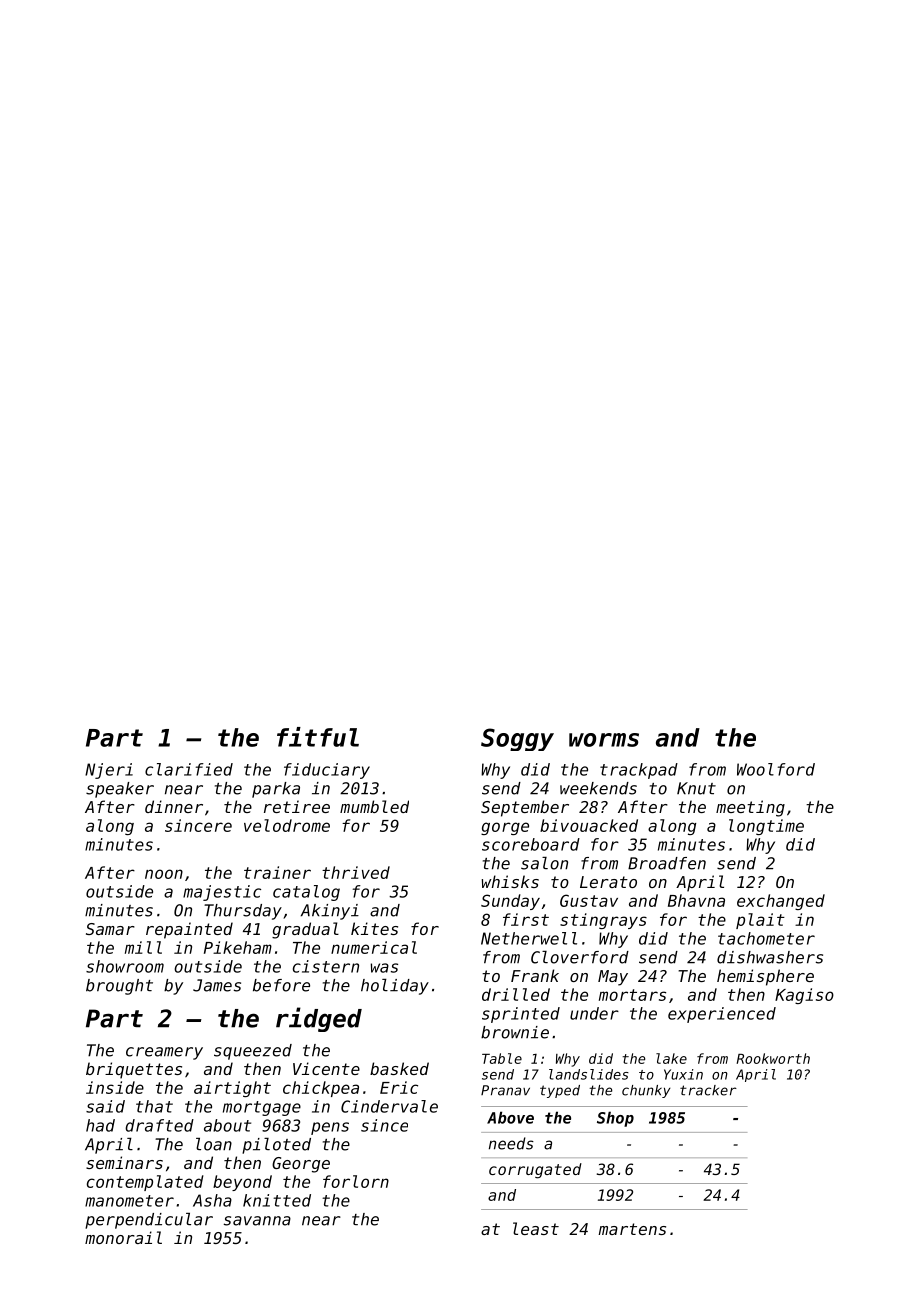 The height and width of the screenshot is (1308, 924). What do you see at coordinates (374, 806) in the screenshot?
I see `mumbled` at bounding box center [374, 806].
